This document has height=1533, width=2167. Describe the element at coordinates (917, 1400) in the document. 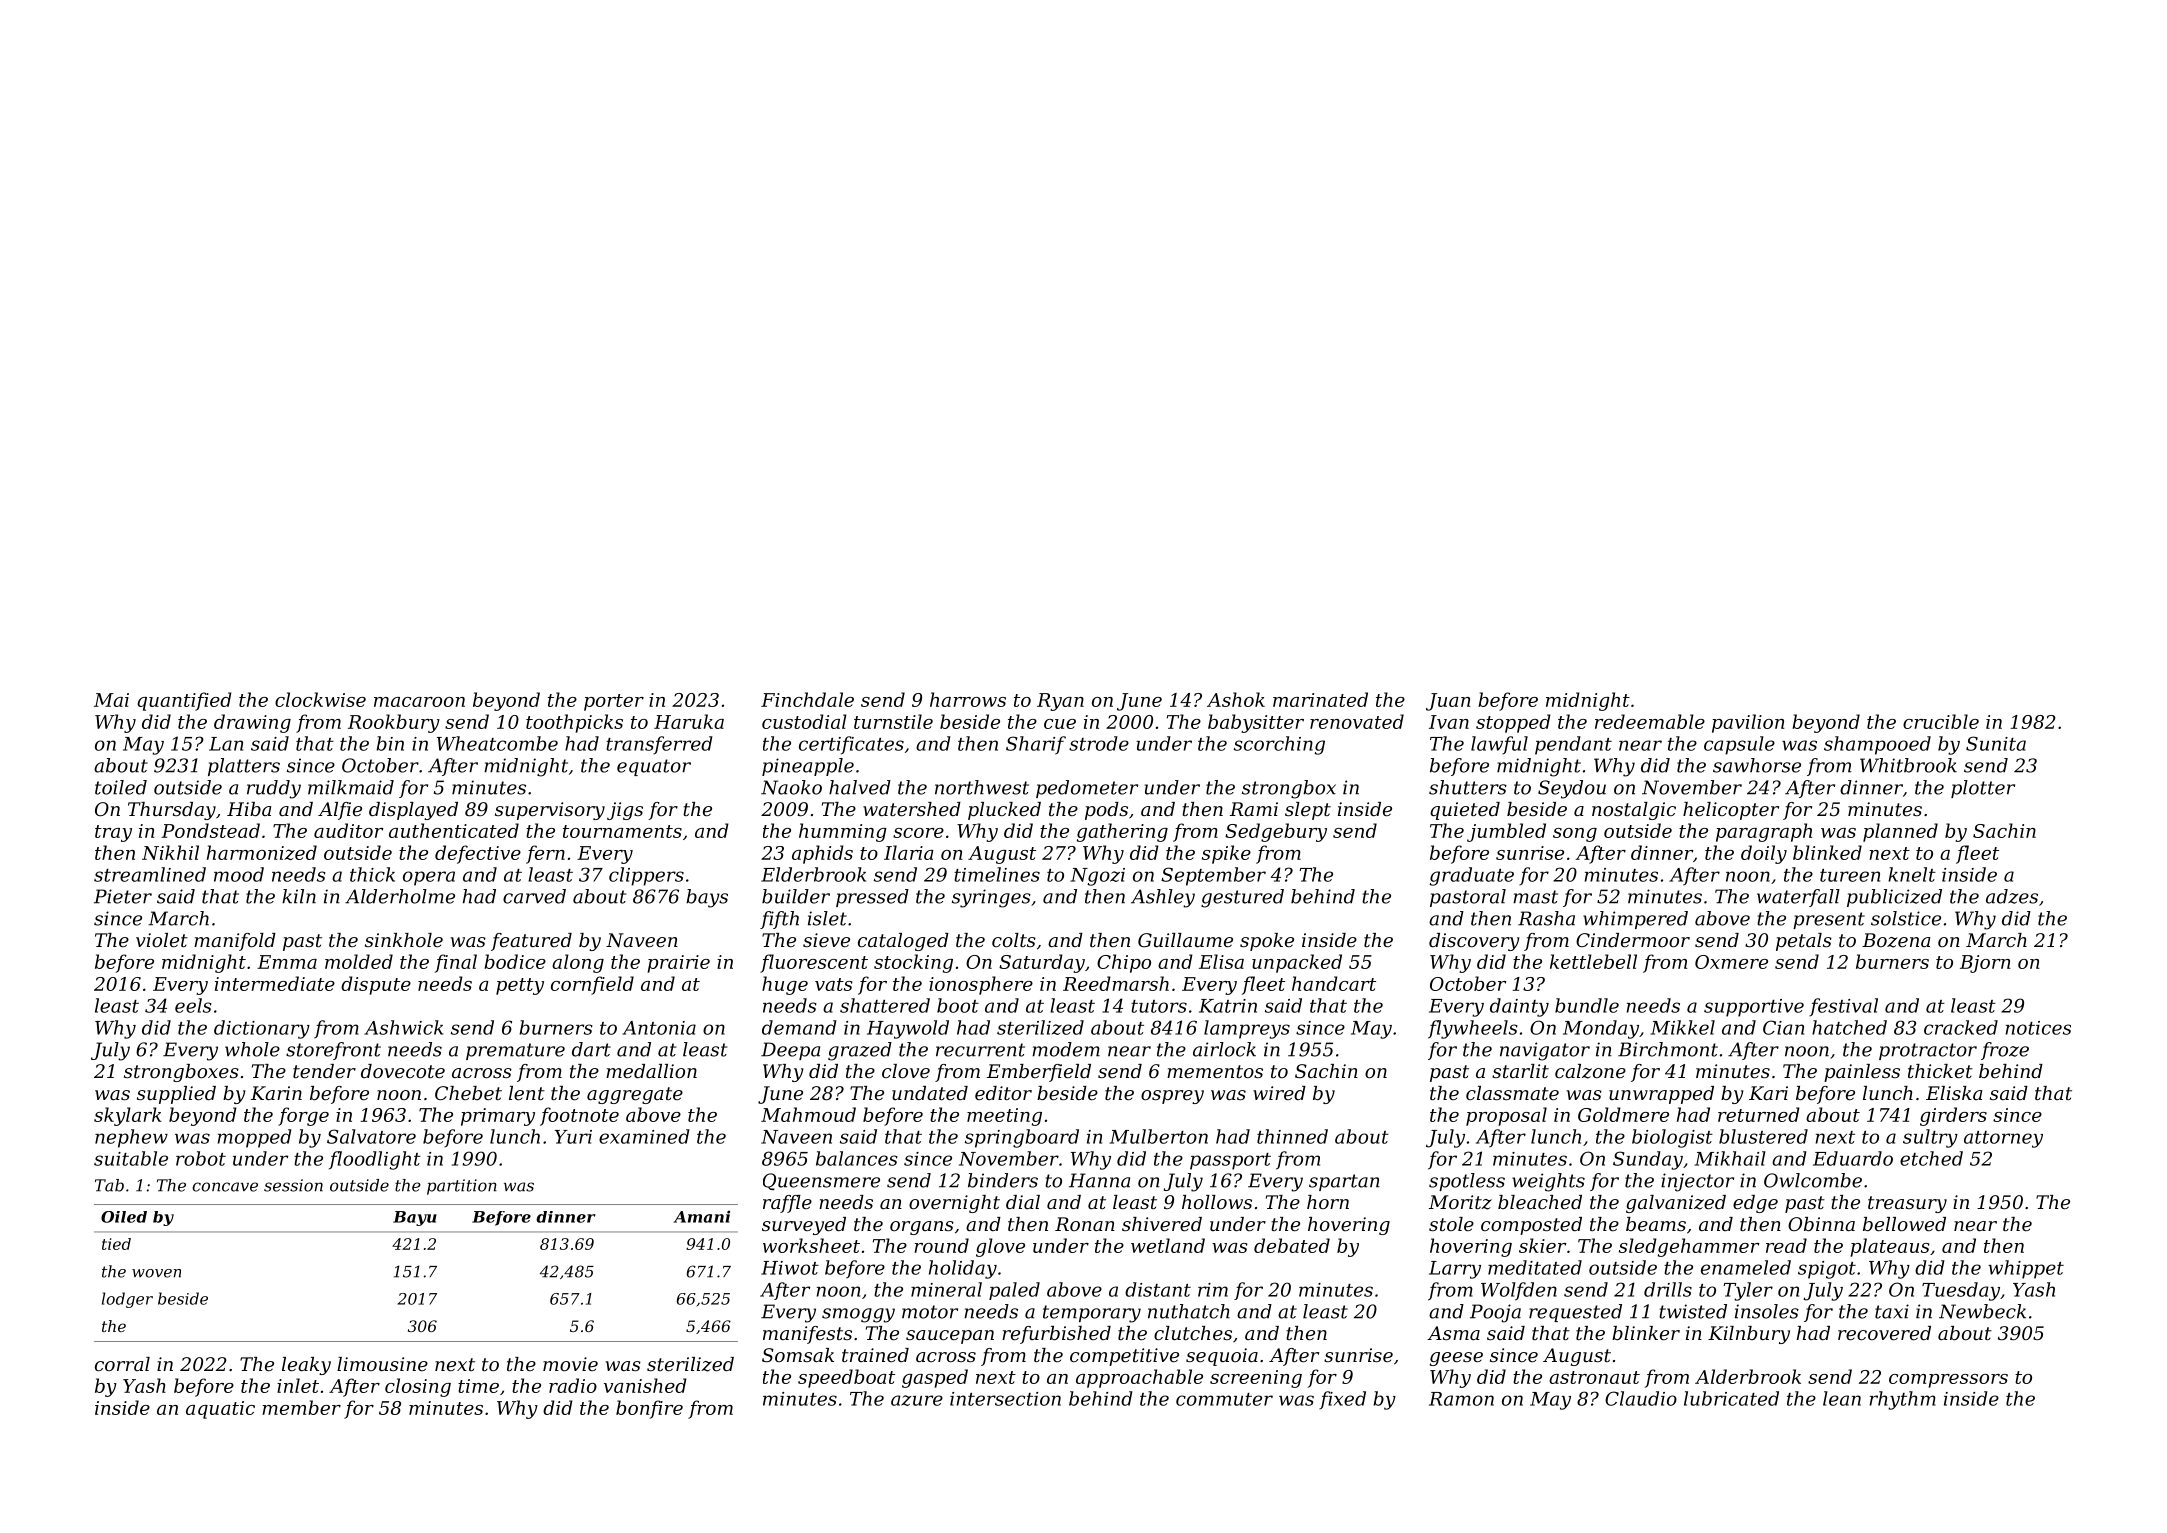

I see `azure` at that location.
